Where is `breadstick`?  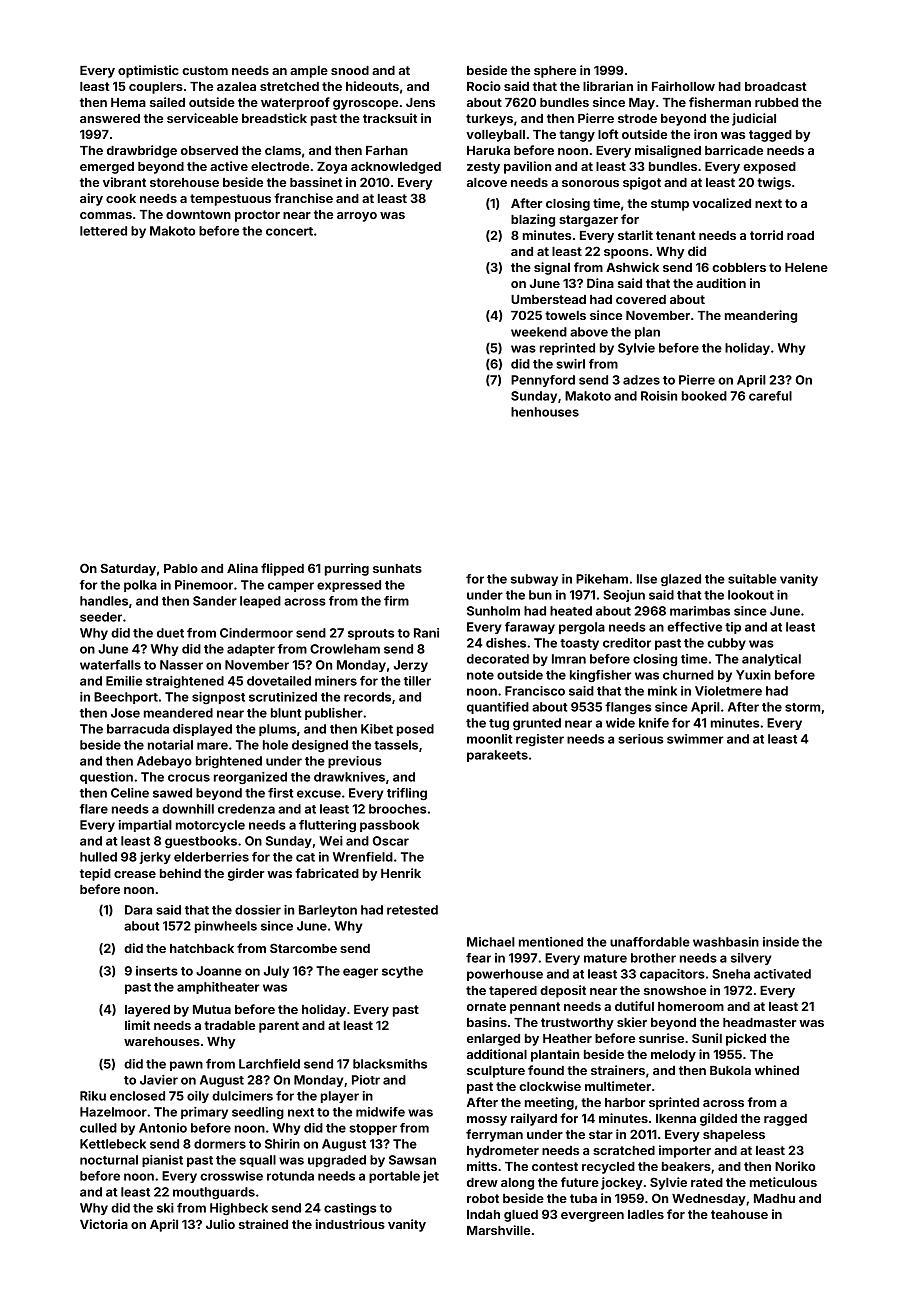
breadstick is located at coordinates (274, 118).
